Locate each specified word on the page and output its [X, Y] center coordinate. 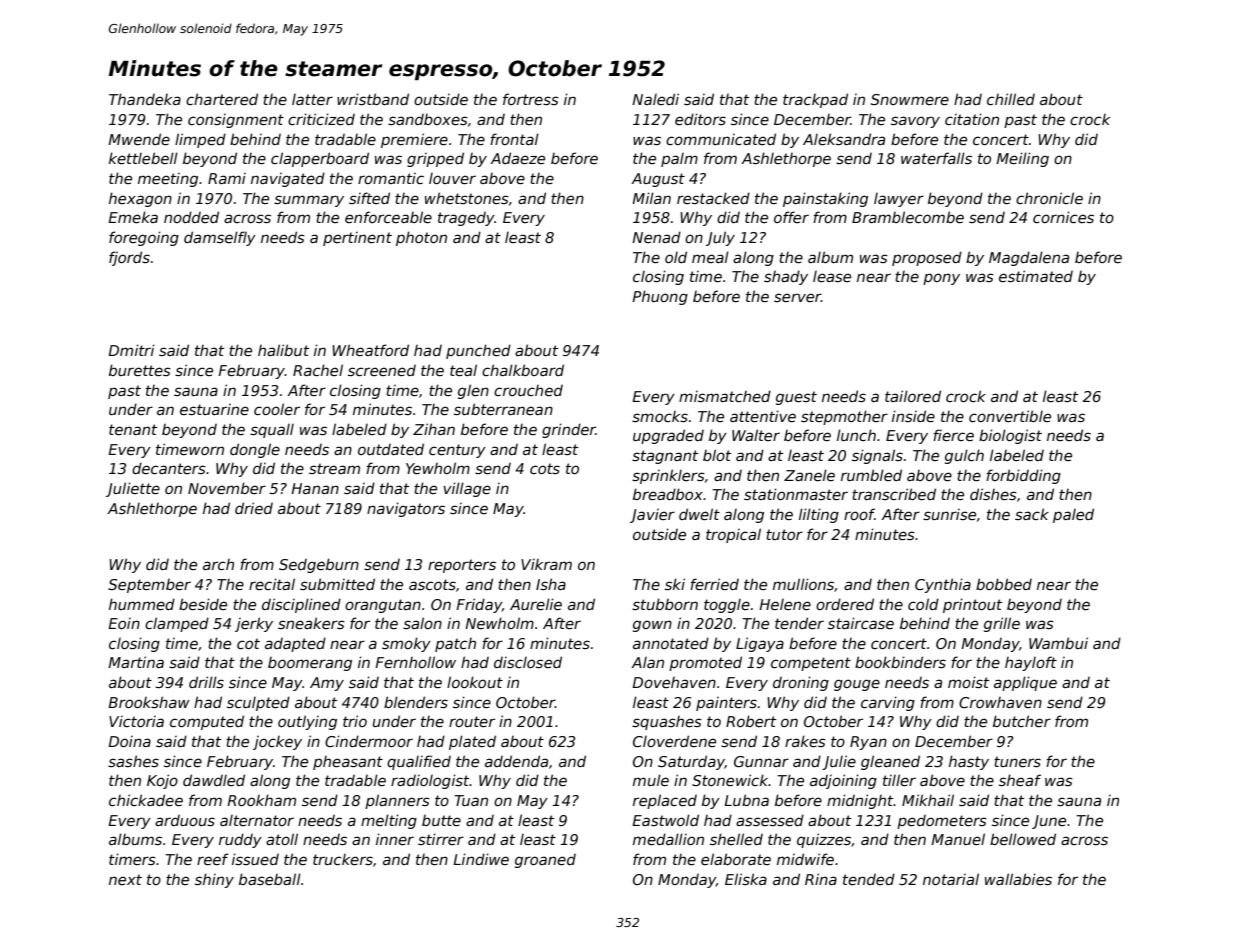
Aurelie [536, 604]
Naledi [655, 99]
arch [218, 564]
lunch [856, 435]
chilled [1011, 99]
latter [312, 99]
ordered [845, 604]
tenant [133, 429]
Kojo [162, 781]
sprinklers [668, 476]
